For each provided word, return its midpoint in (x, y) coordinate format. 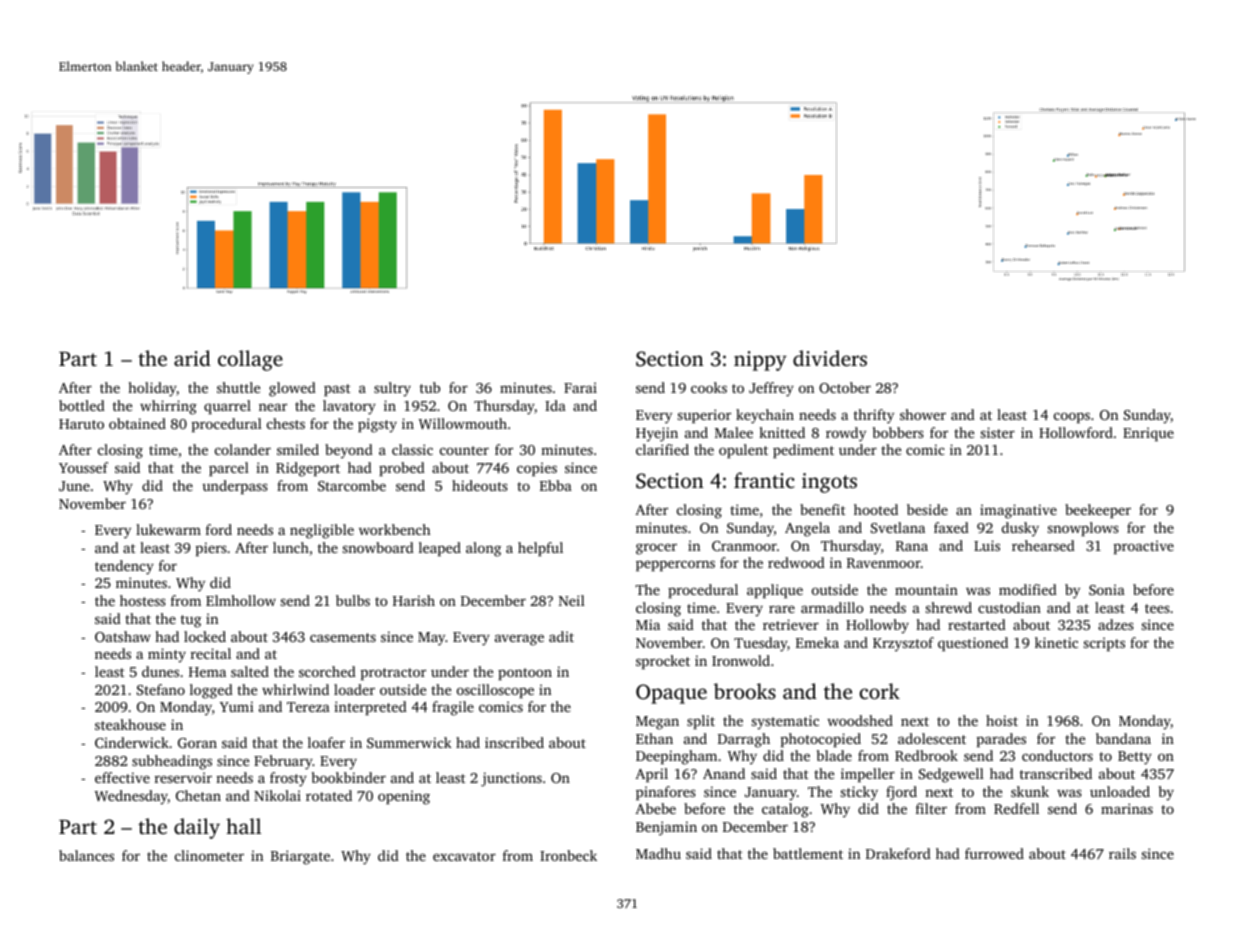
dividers (830, 358)
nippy (760, 361)
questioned (973, 644)
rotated (329, 795)
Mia (648, 624)
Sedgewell (951, 775)
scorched (327, 671)
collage (250, 360)
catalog (785, 810)
